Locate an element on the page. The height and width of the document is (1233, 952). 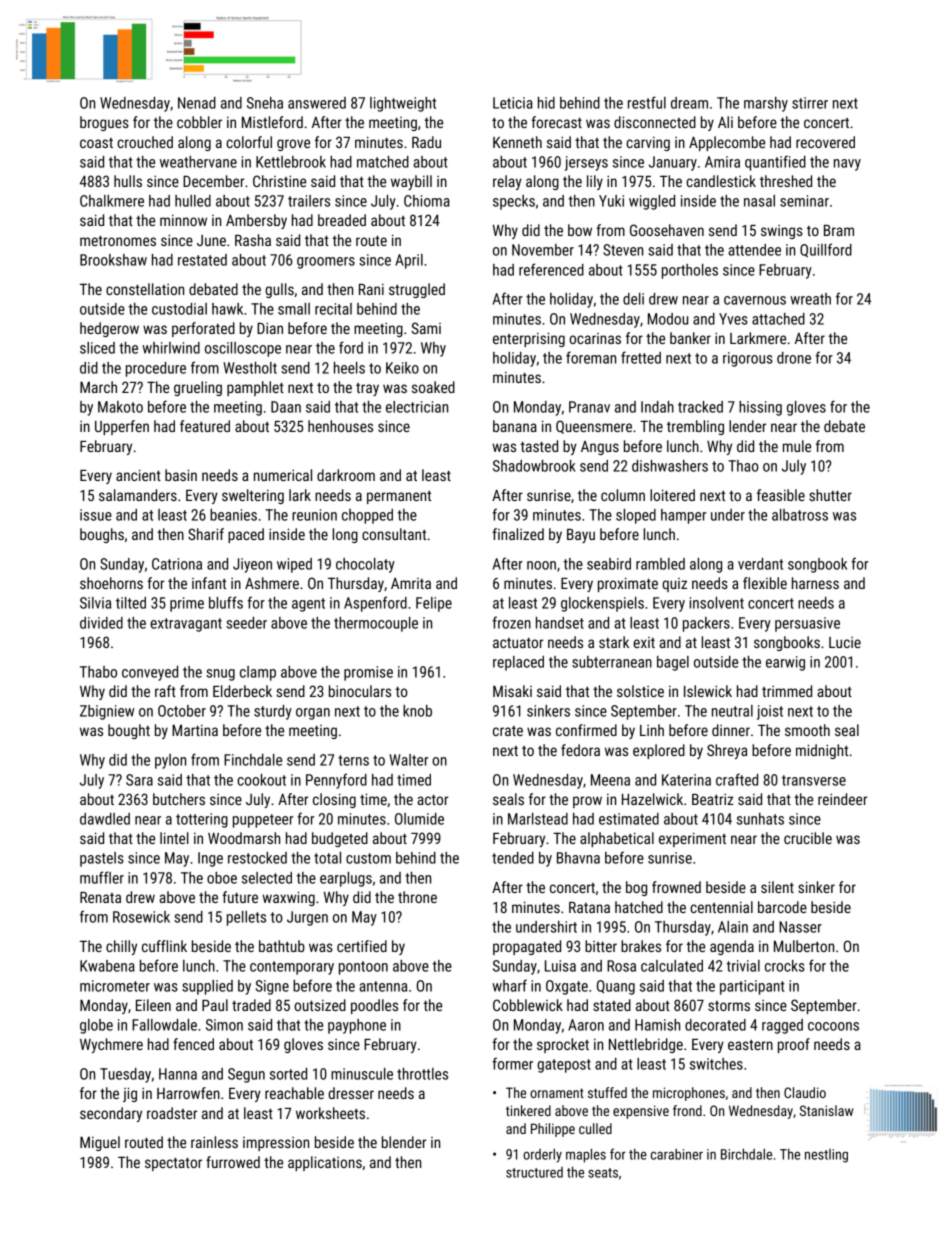
frozen is located at coordinates (511, 622).
